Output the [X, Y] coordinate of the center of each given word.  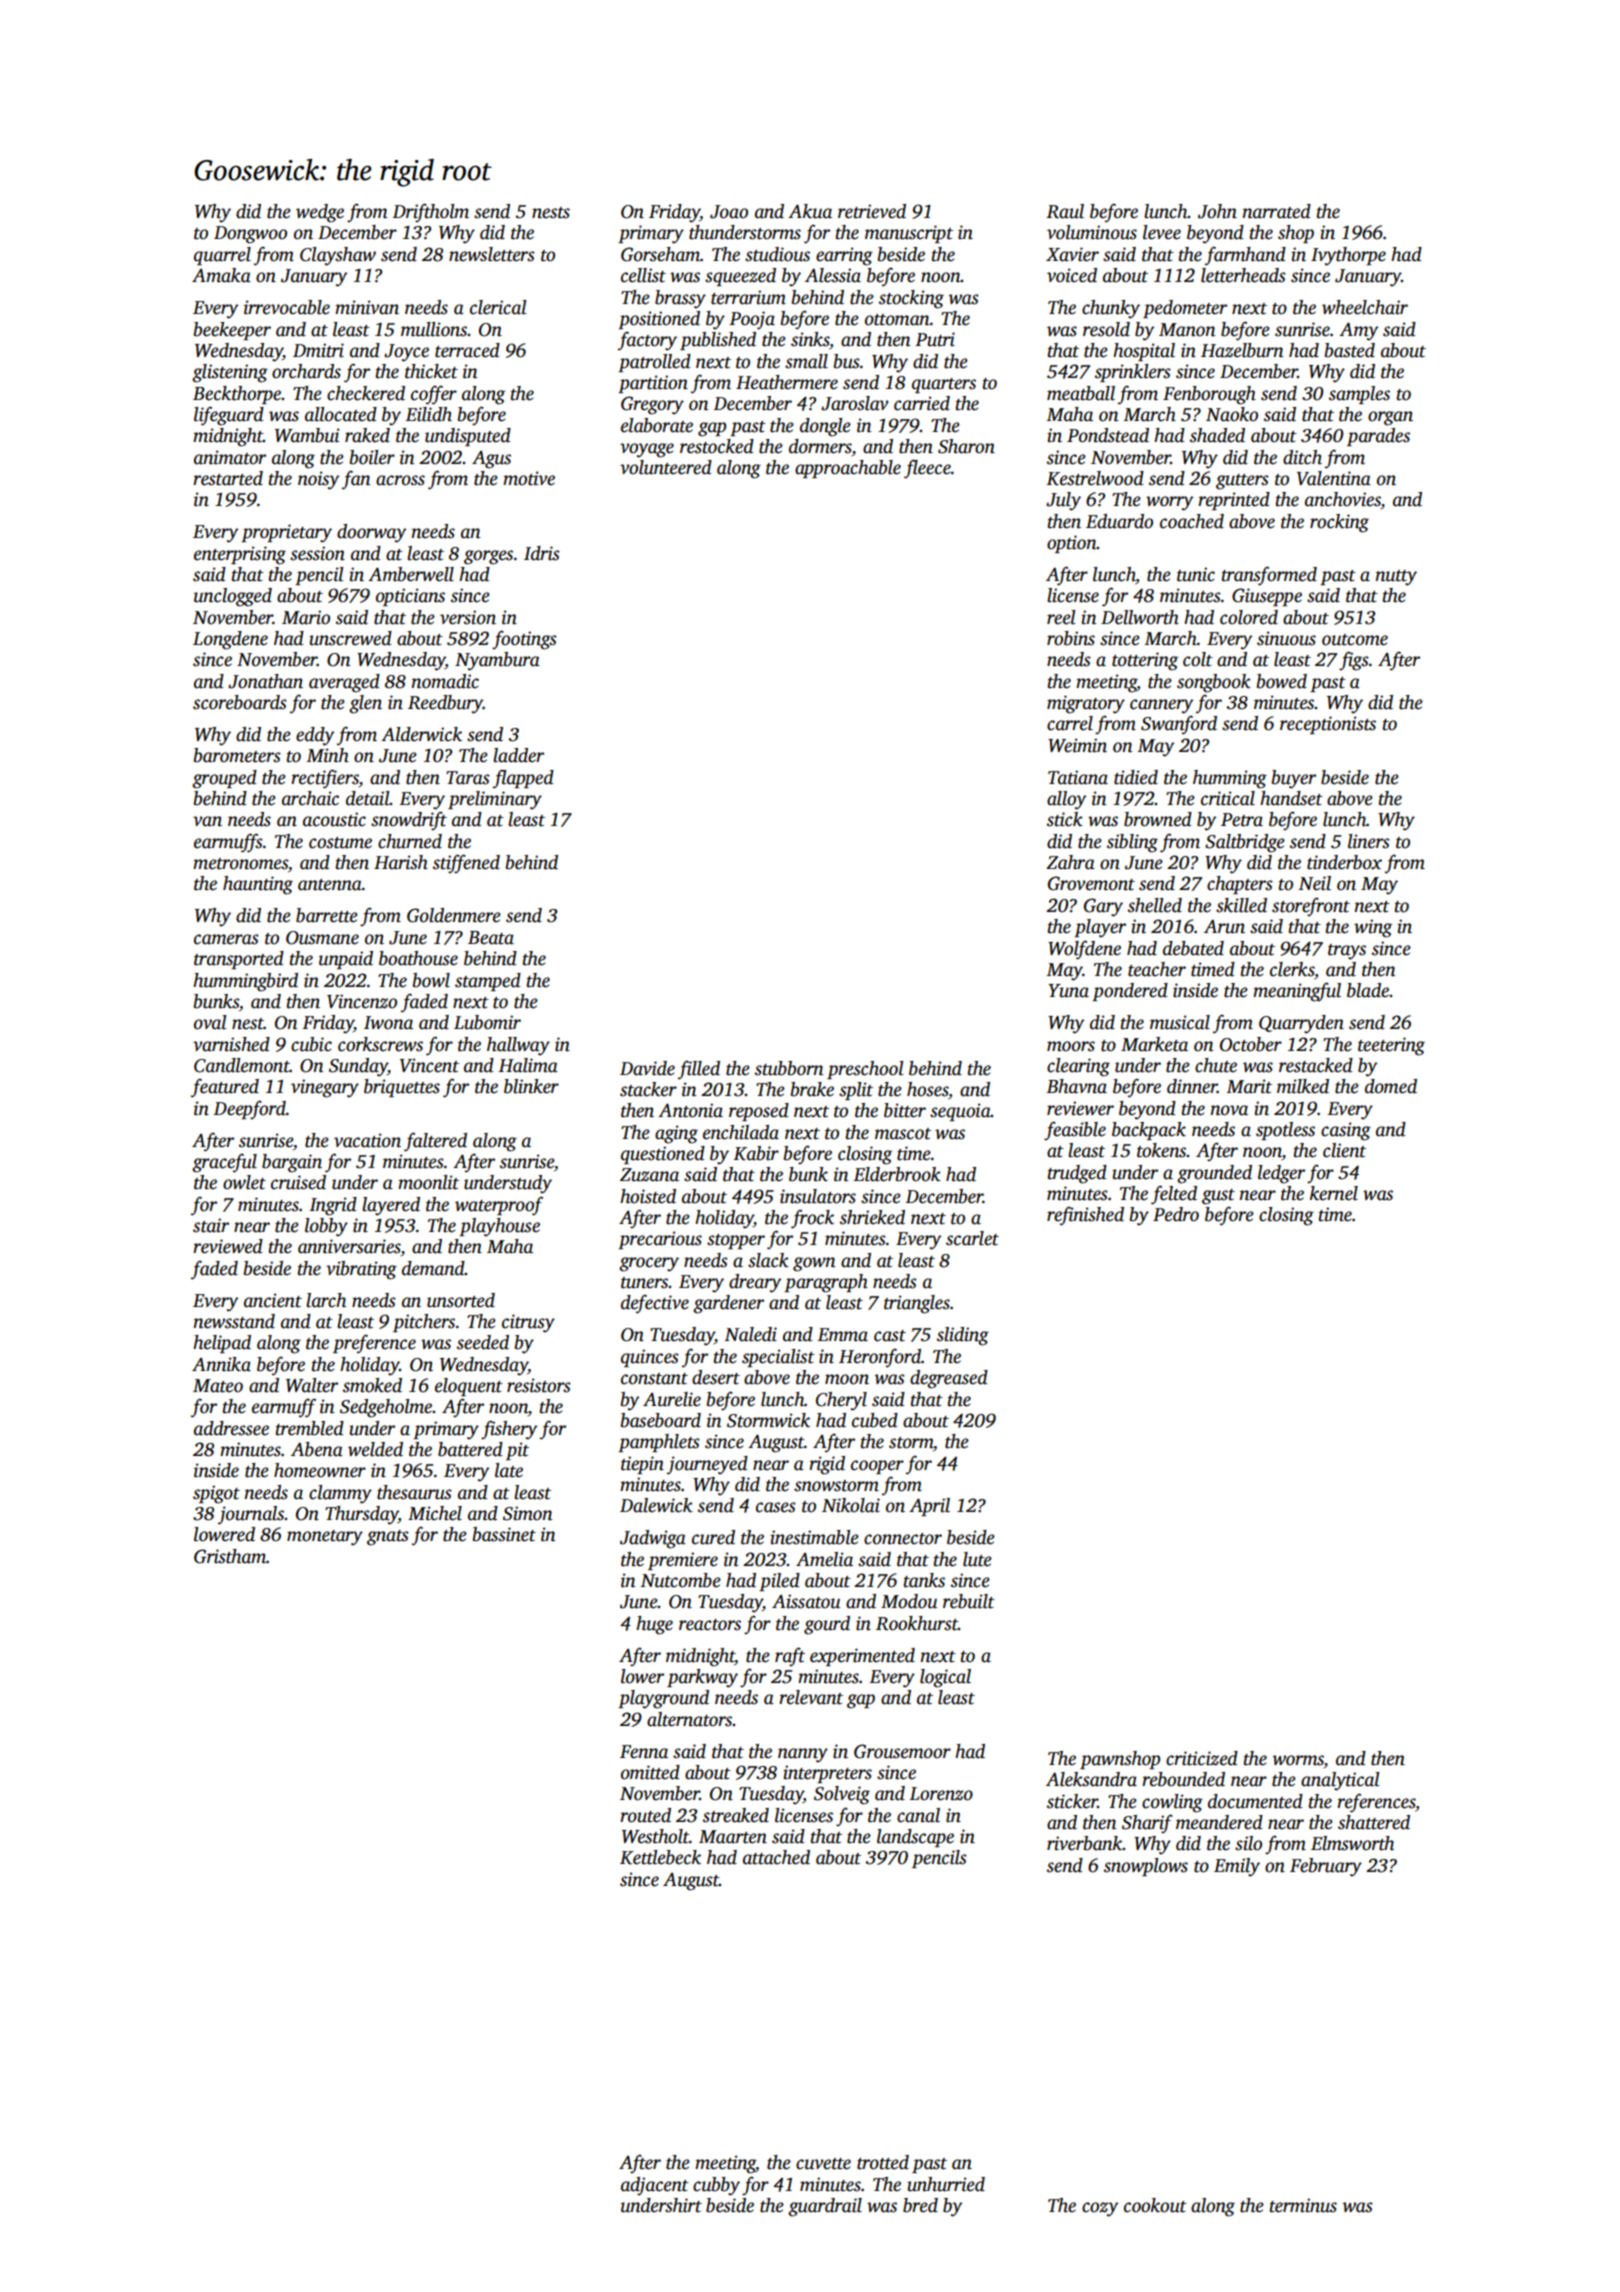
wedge [320, 213]
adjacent [655, 2186]
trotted [883, 2162]
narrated [1277, 211]
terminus [1303, 2205]
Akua [810, 211]
